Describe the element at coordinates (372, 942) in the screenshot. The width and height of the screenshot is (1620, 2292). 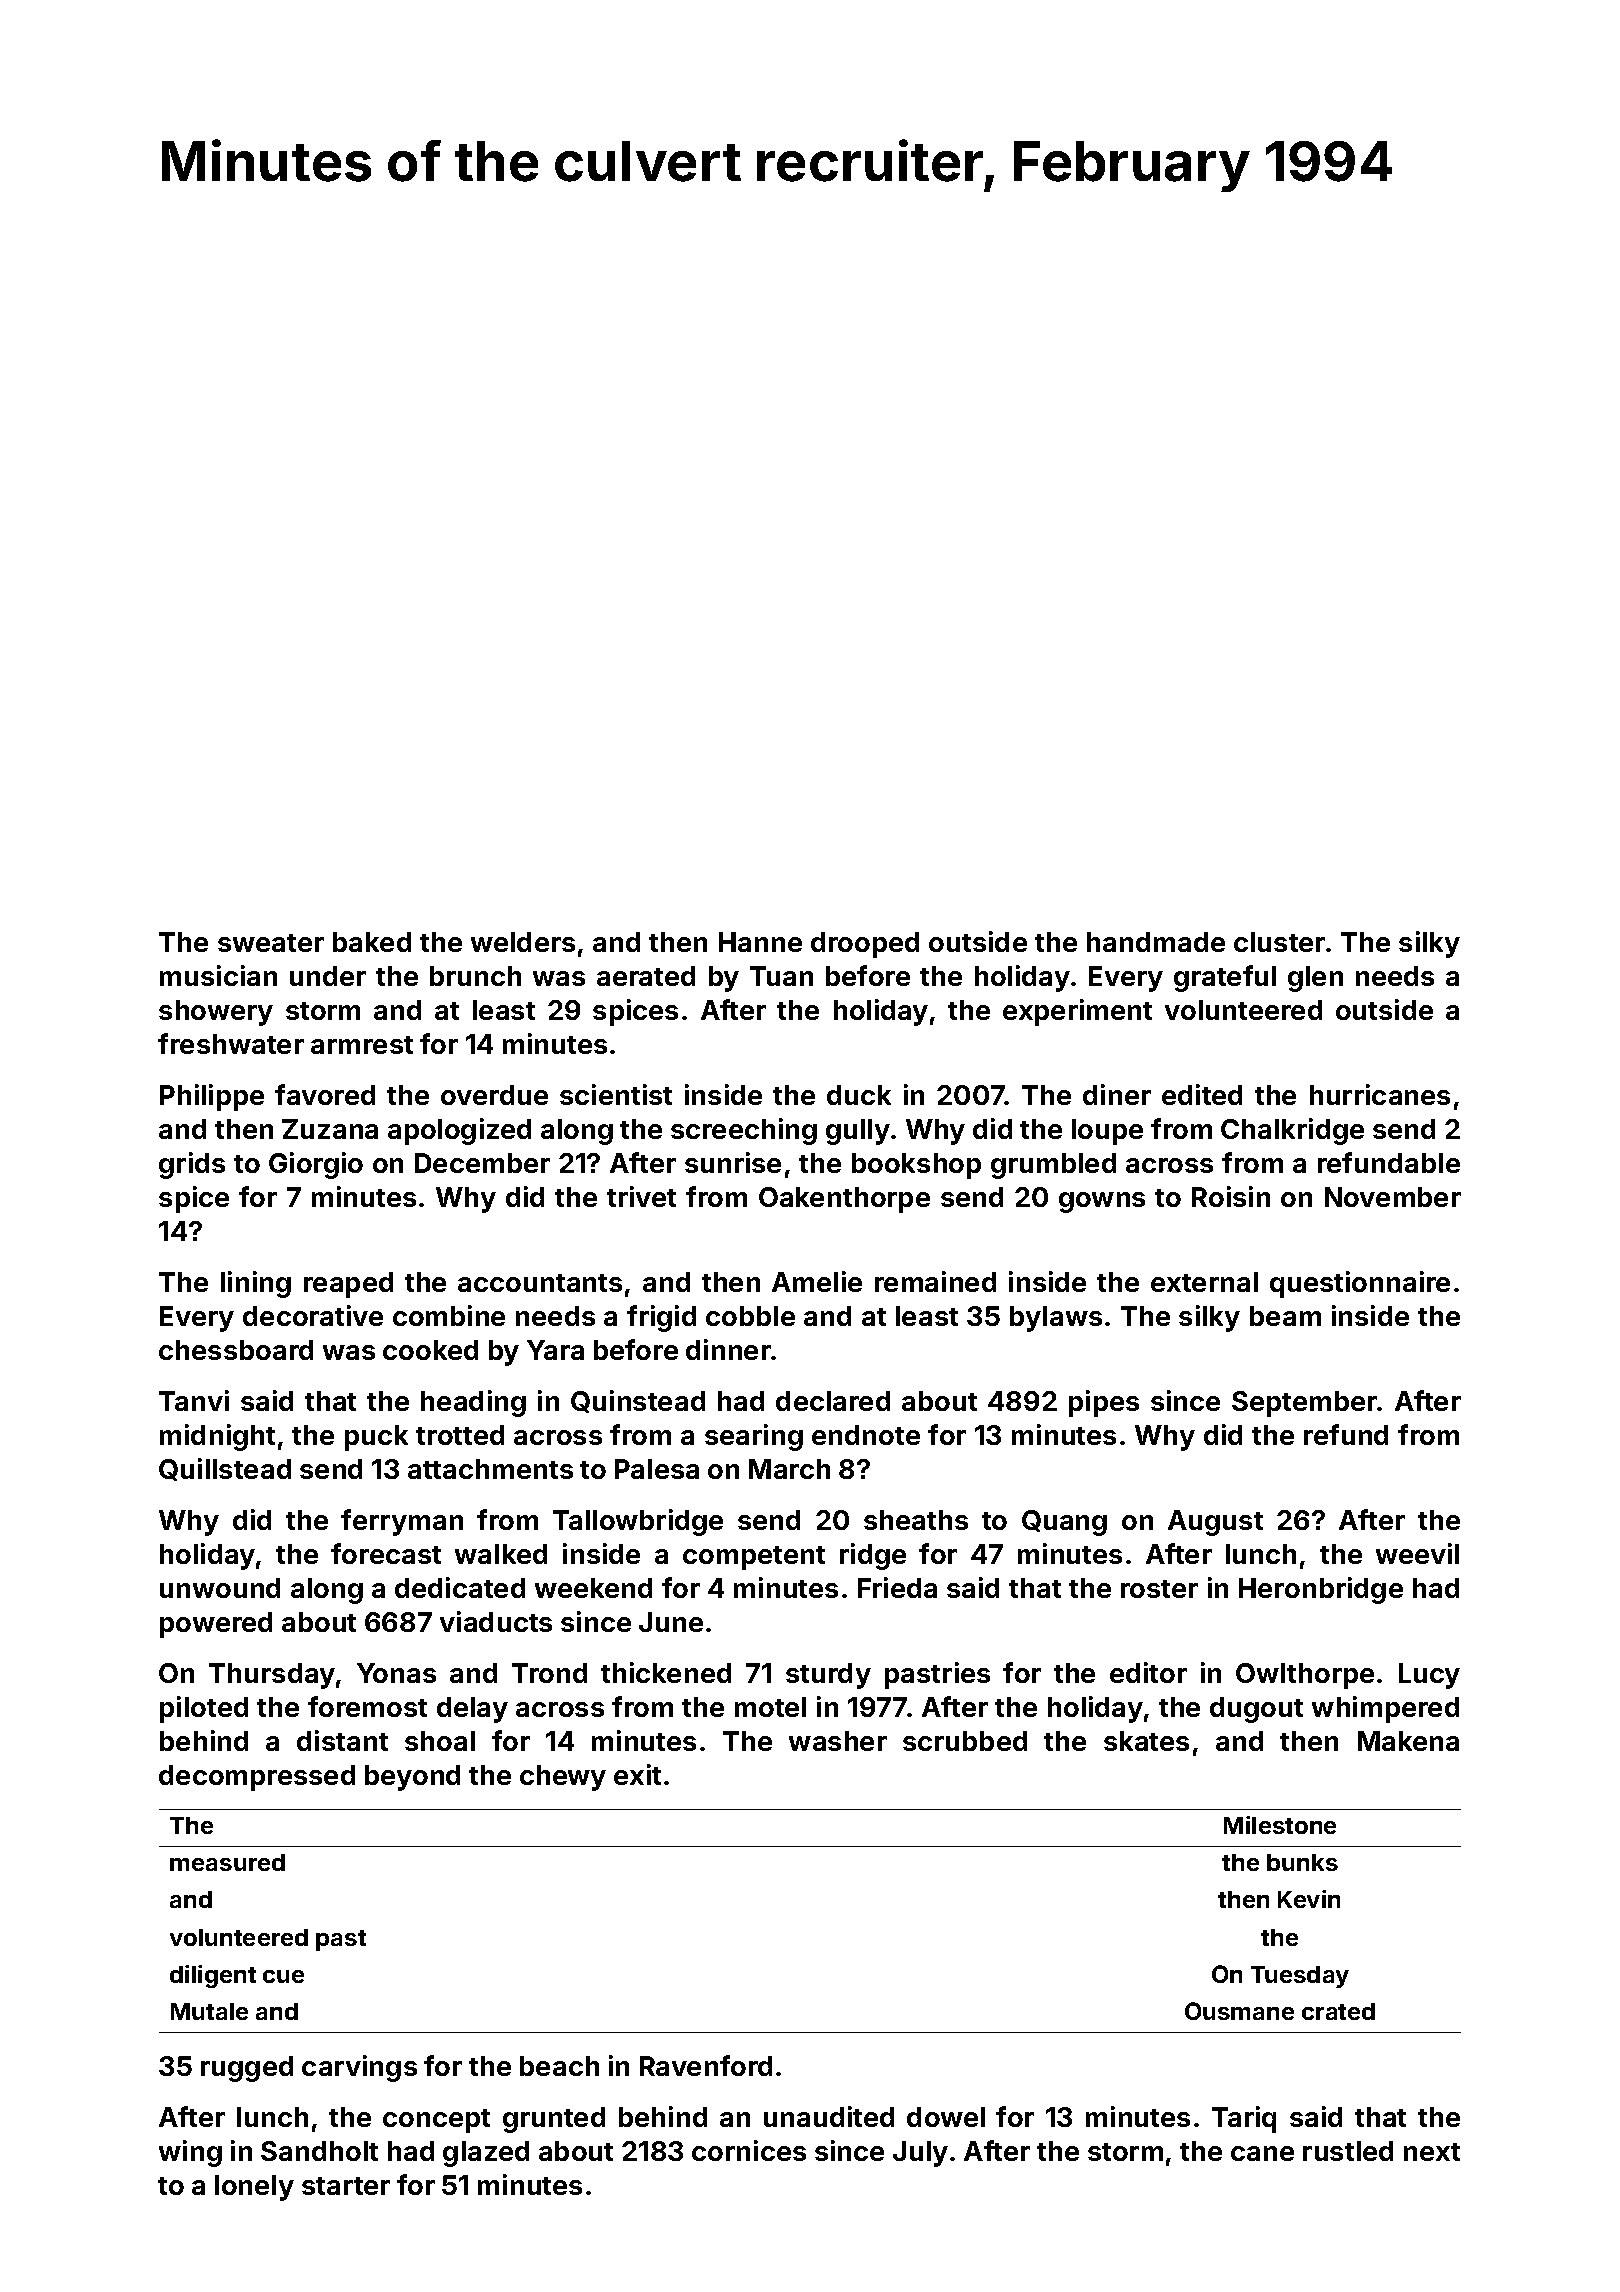
I see `baked` at that location.
